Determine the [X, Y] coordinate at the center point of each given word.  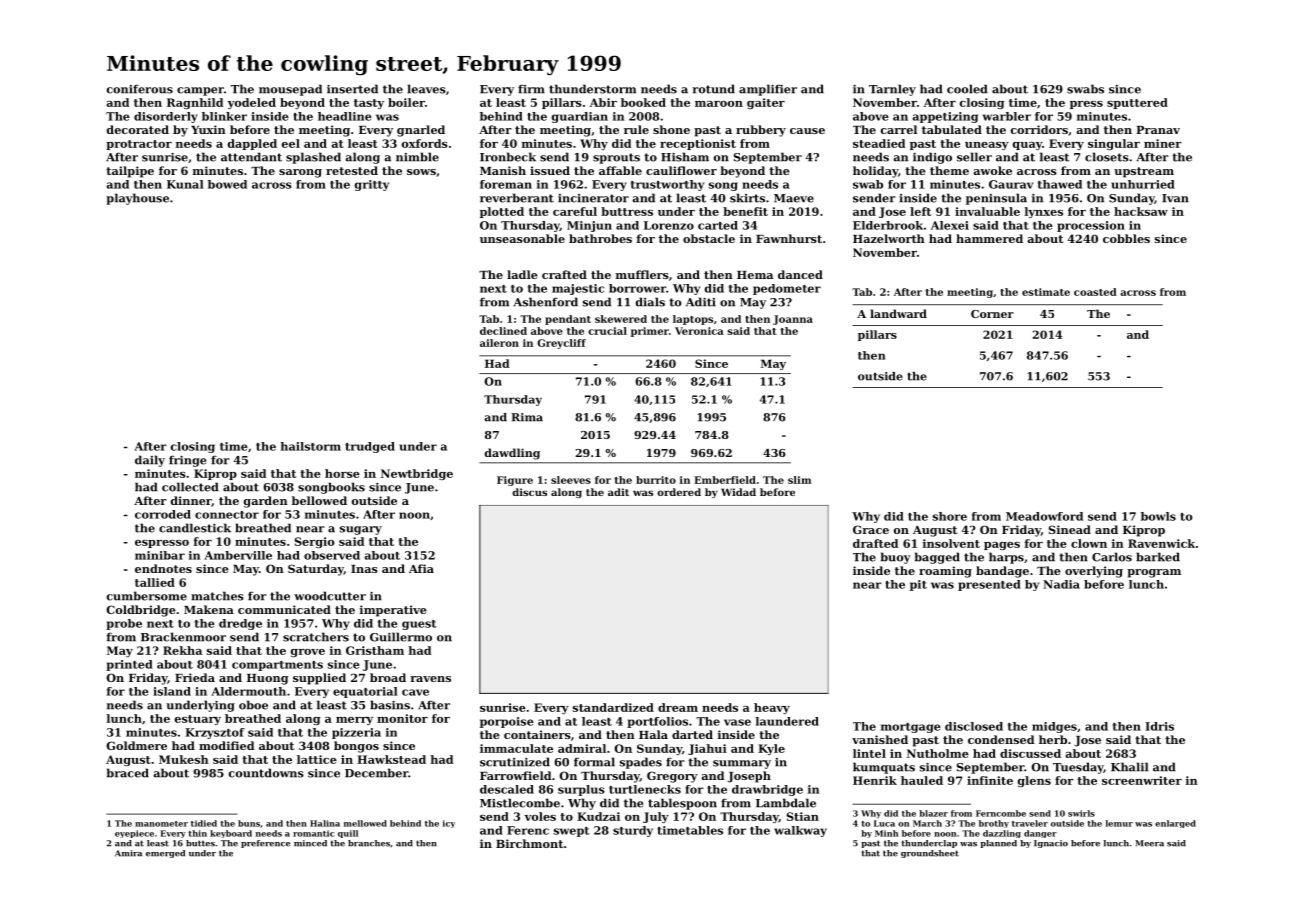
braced [128, 773]
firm [531, 89]
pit [918, 585]
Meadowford [1044, 516]
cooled [967, 89]
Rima [527, 417]
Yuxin [208, 129]
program [1154, 573]
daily [150, 461]
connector [227, 515]
